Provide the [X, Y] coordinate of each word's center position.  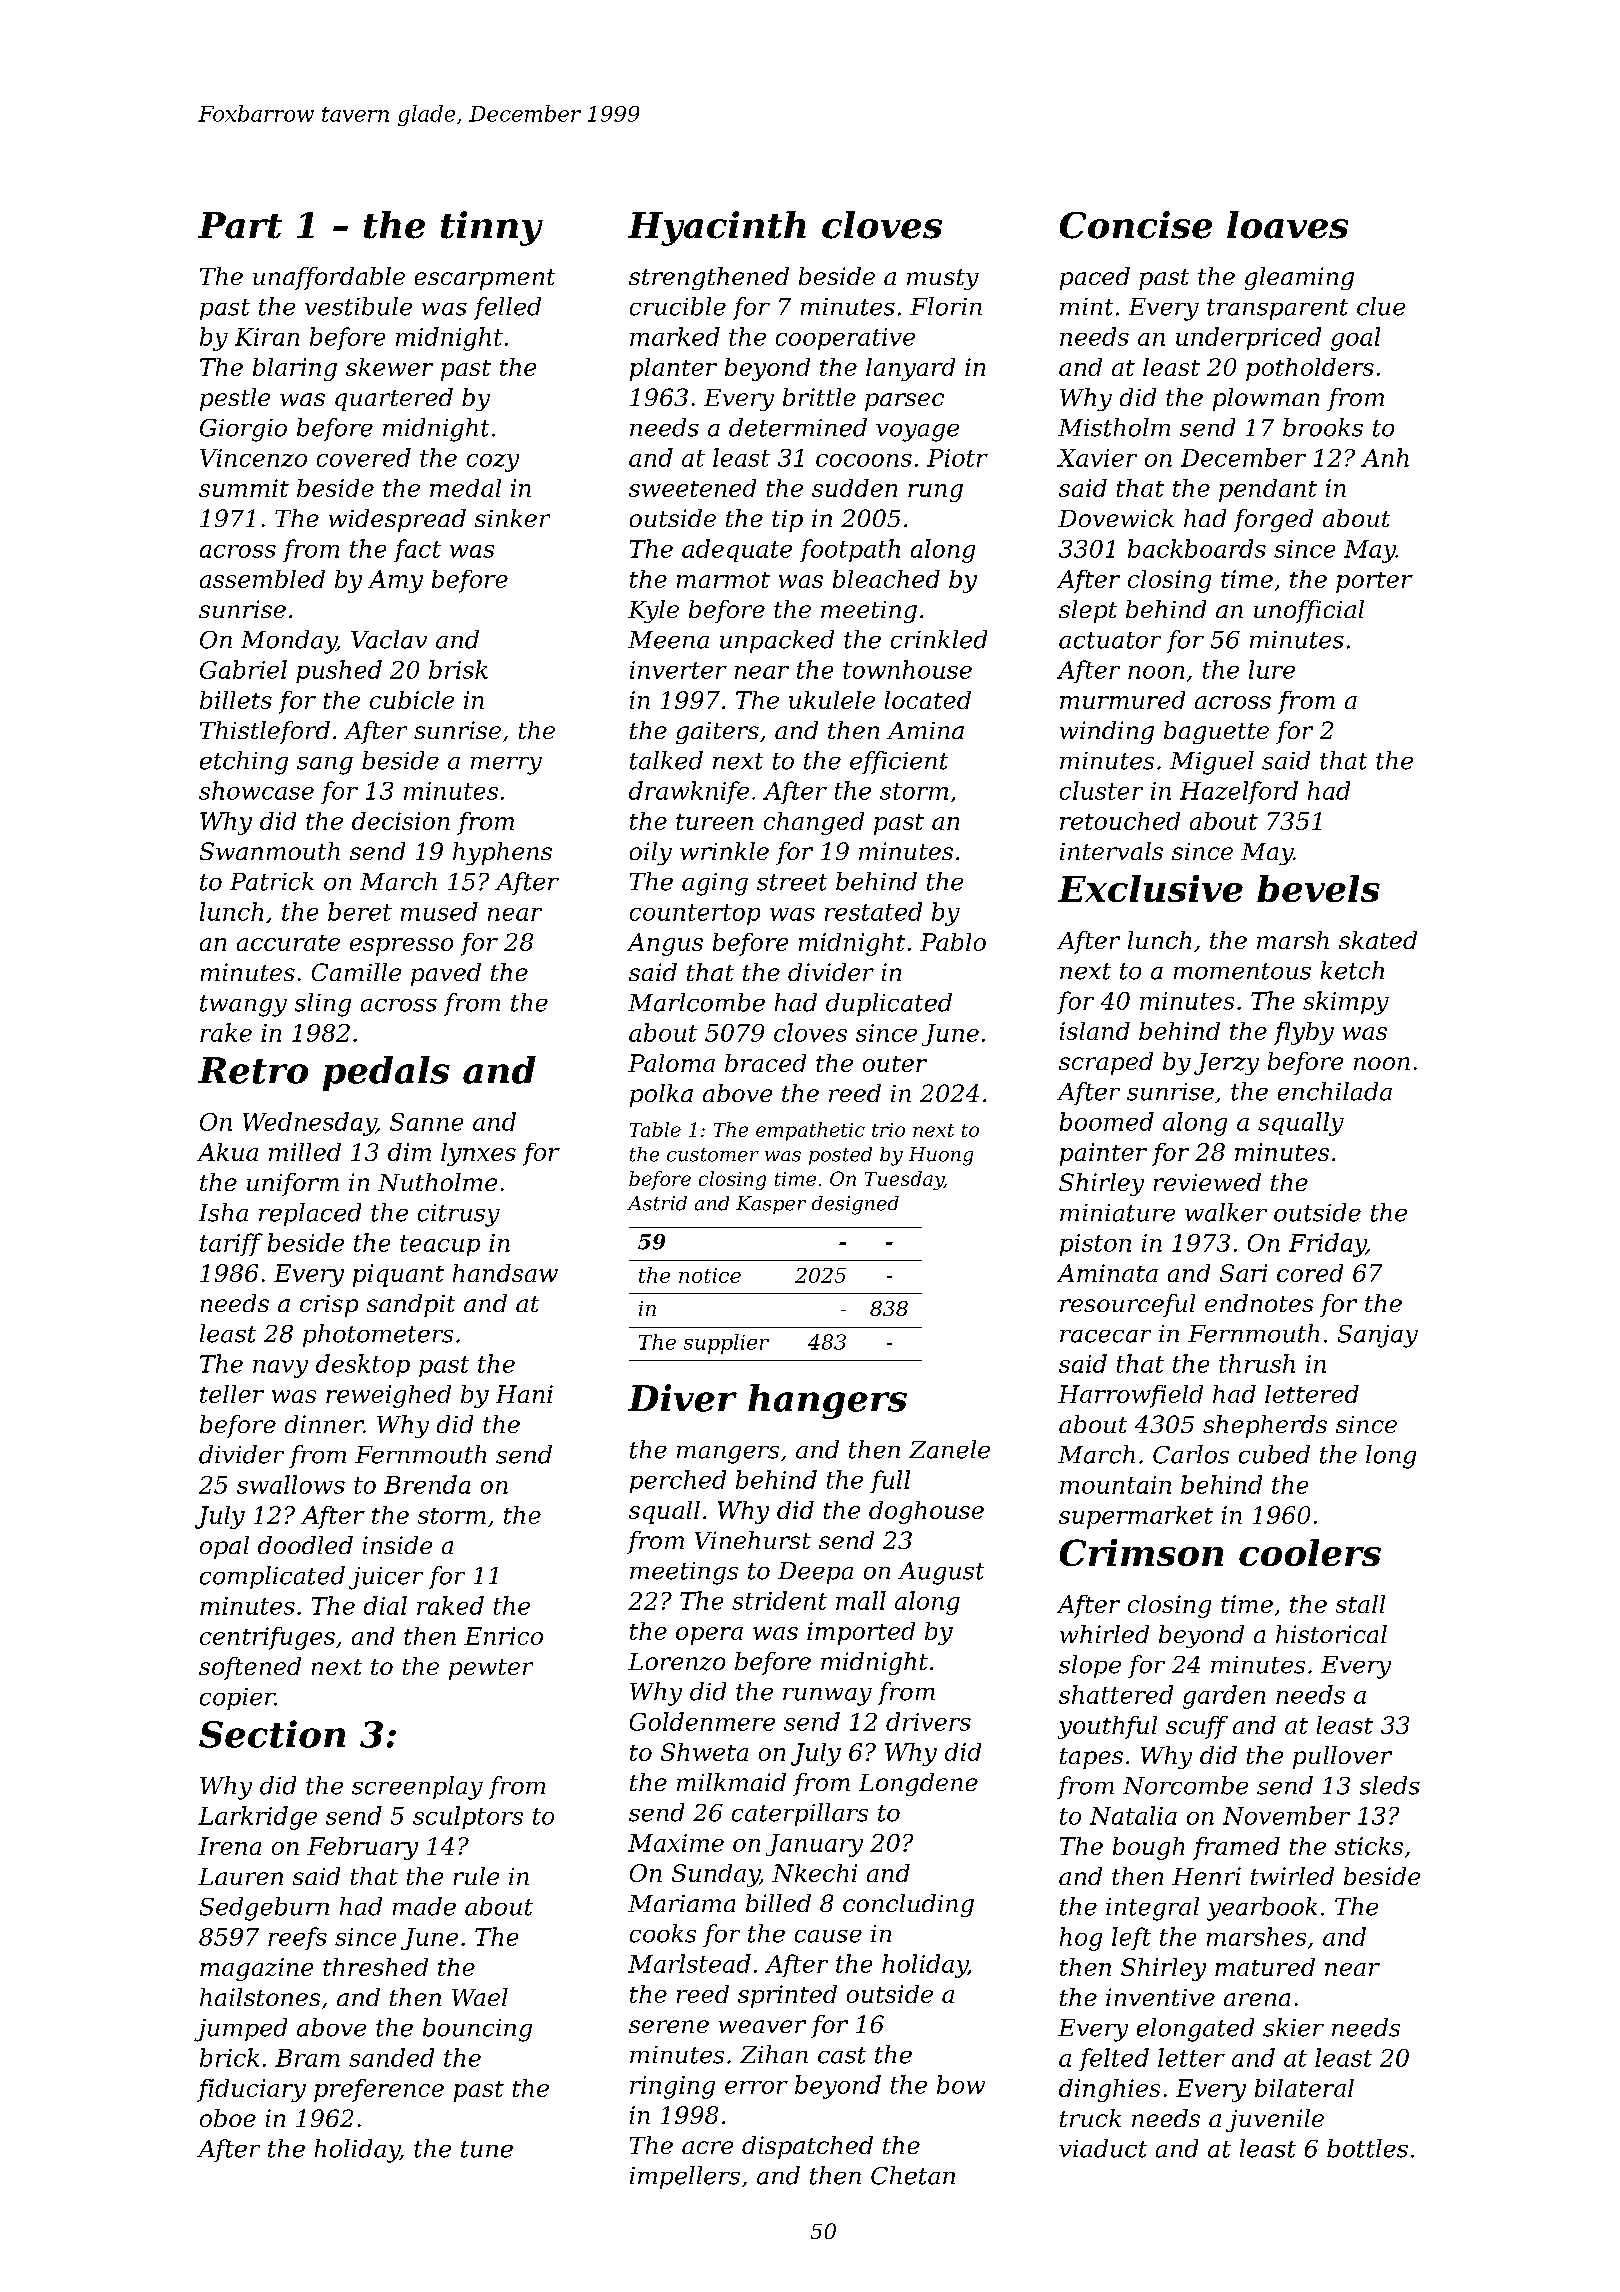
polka [661, 1095]
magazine [256, 1969]
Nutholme [437, 1182]
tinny [492, 228]
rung [935, 493]
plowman [1266, 399]
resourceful [1127, 1305]
